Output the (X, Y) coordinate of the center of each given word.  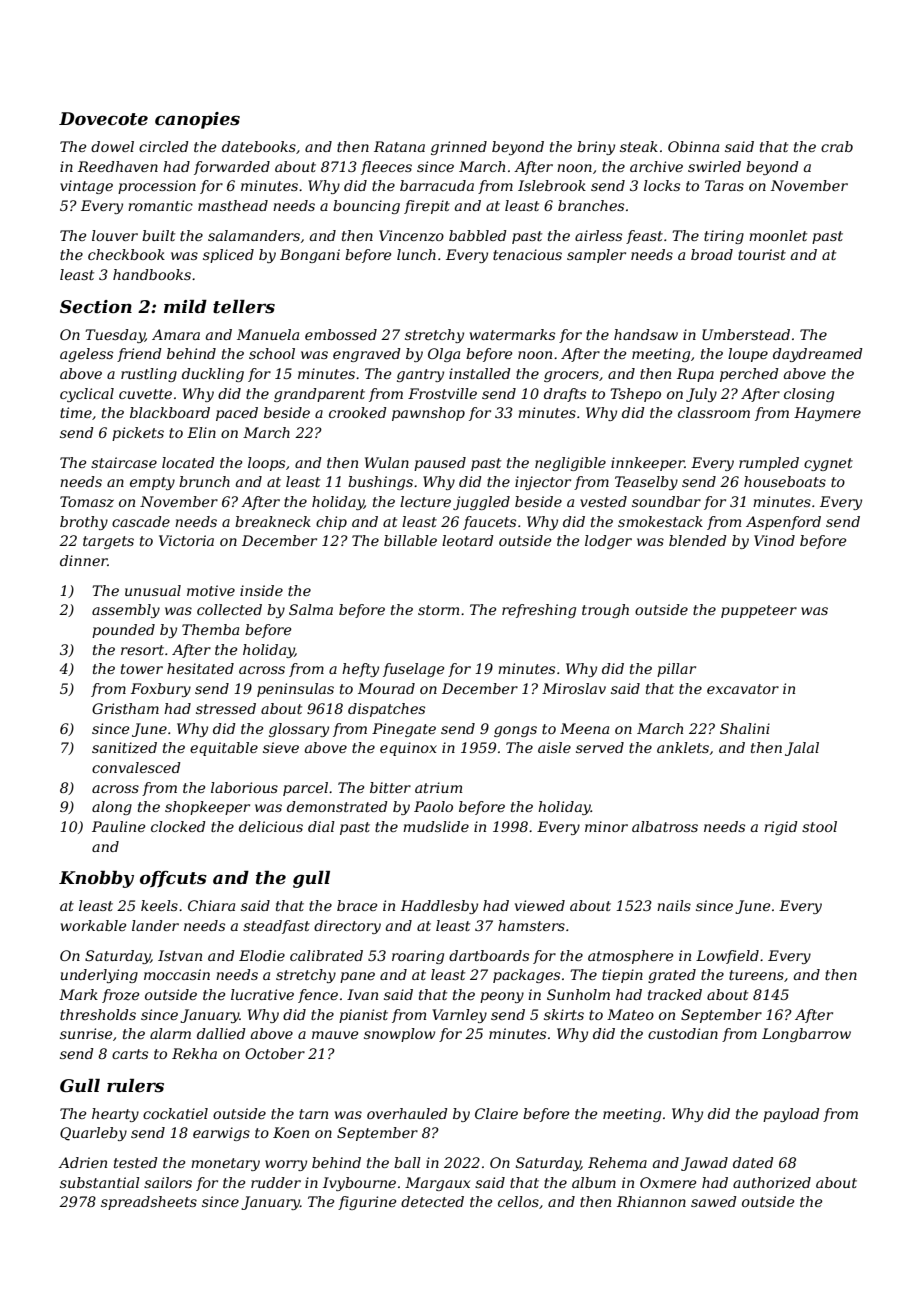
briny (596, 148)
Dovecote (103, 119)
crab (837, 146)
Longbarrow (806, 1035)
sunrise (86, 1033)
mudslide (436, 826)
